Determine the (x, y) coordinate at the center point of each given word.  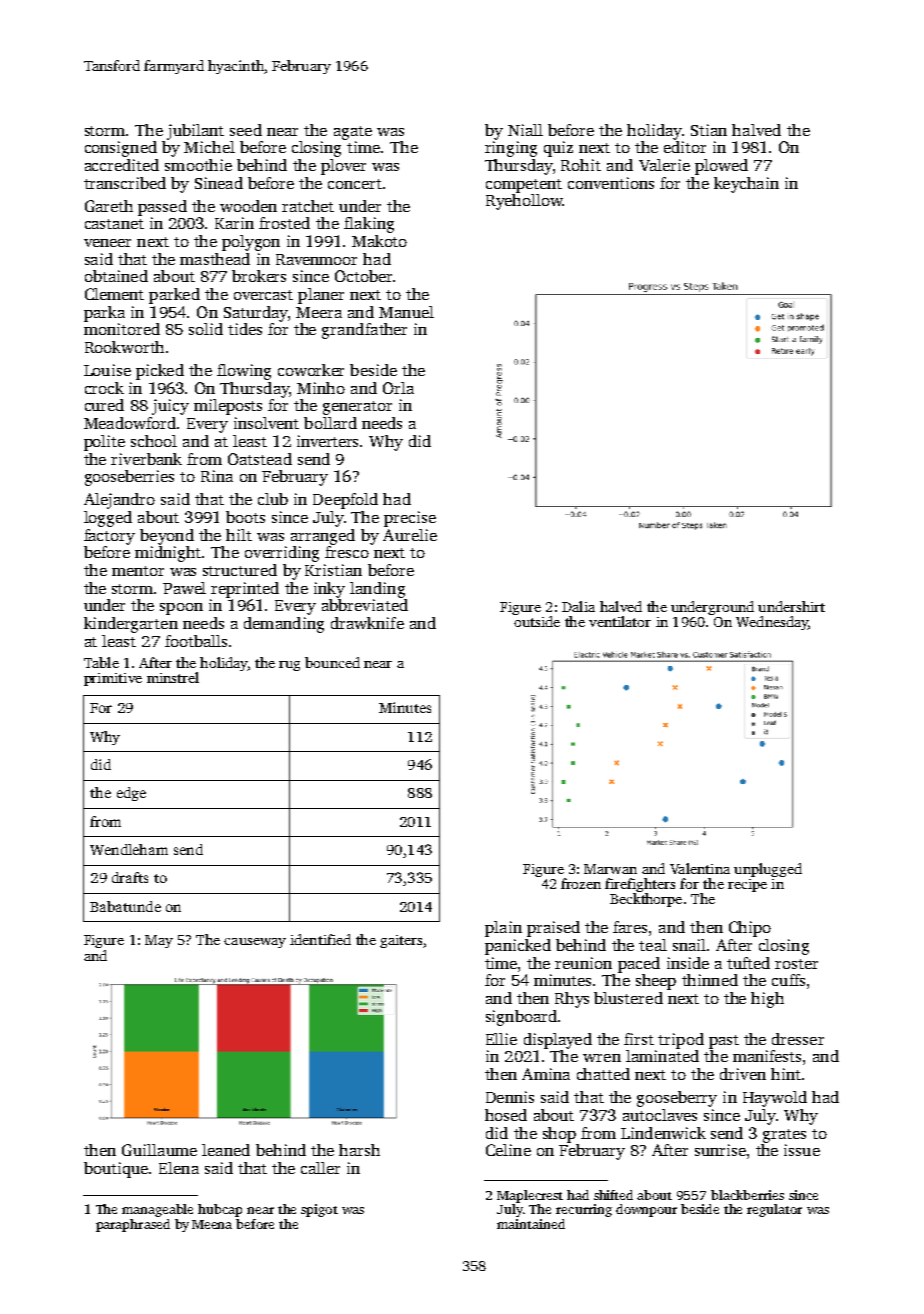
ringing (511, 149)
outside (537, 621)
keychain (746, 185)
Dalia (578, 606)
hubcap (220, 1210)
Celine (508, 1150)
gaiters (401, 941)
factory (109, 537)
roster (796, 964)
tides (245, 329)
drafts (130, 877)
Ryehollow (524, 202)
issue (802, 1150)
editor (685, 147)
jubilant (195, 132)
